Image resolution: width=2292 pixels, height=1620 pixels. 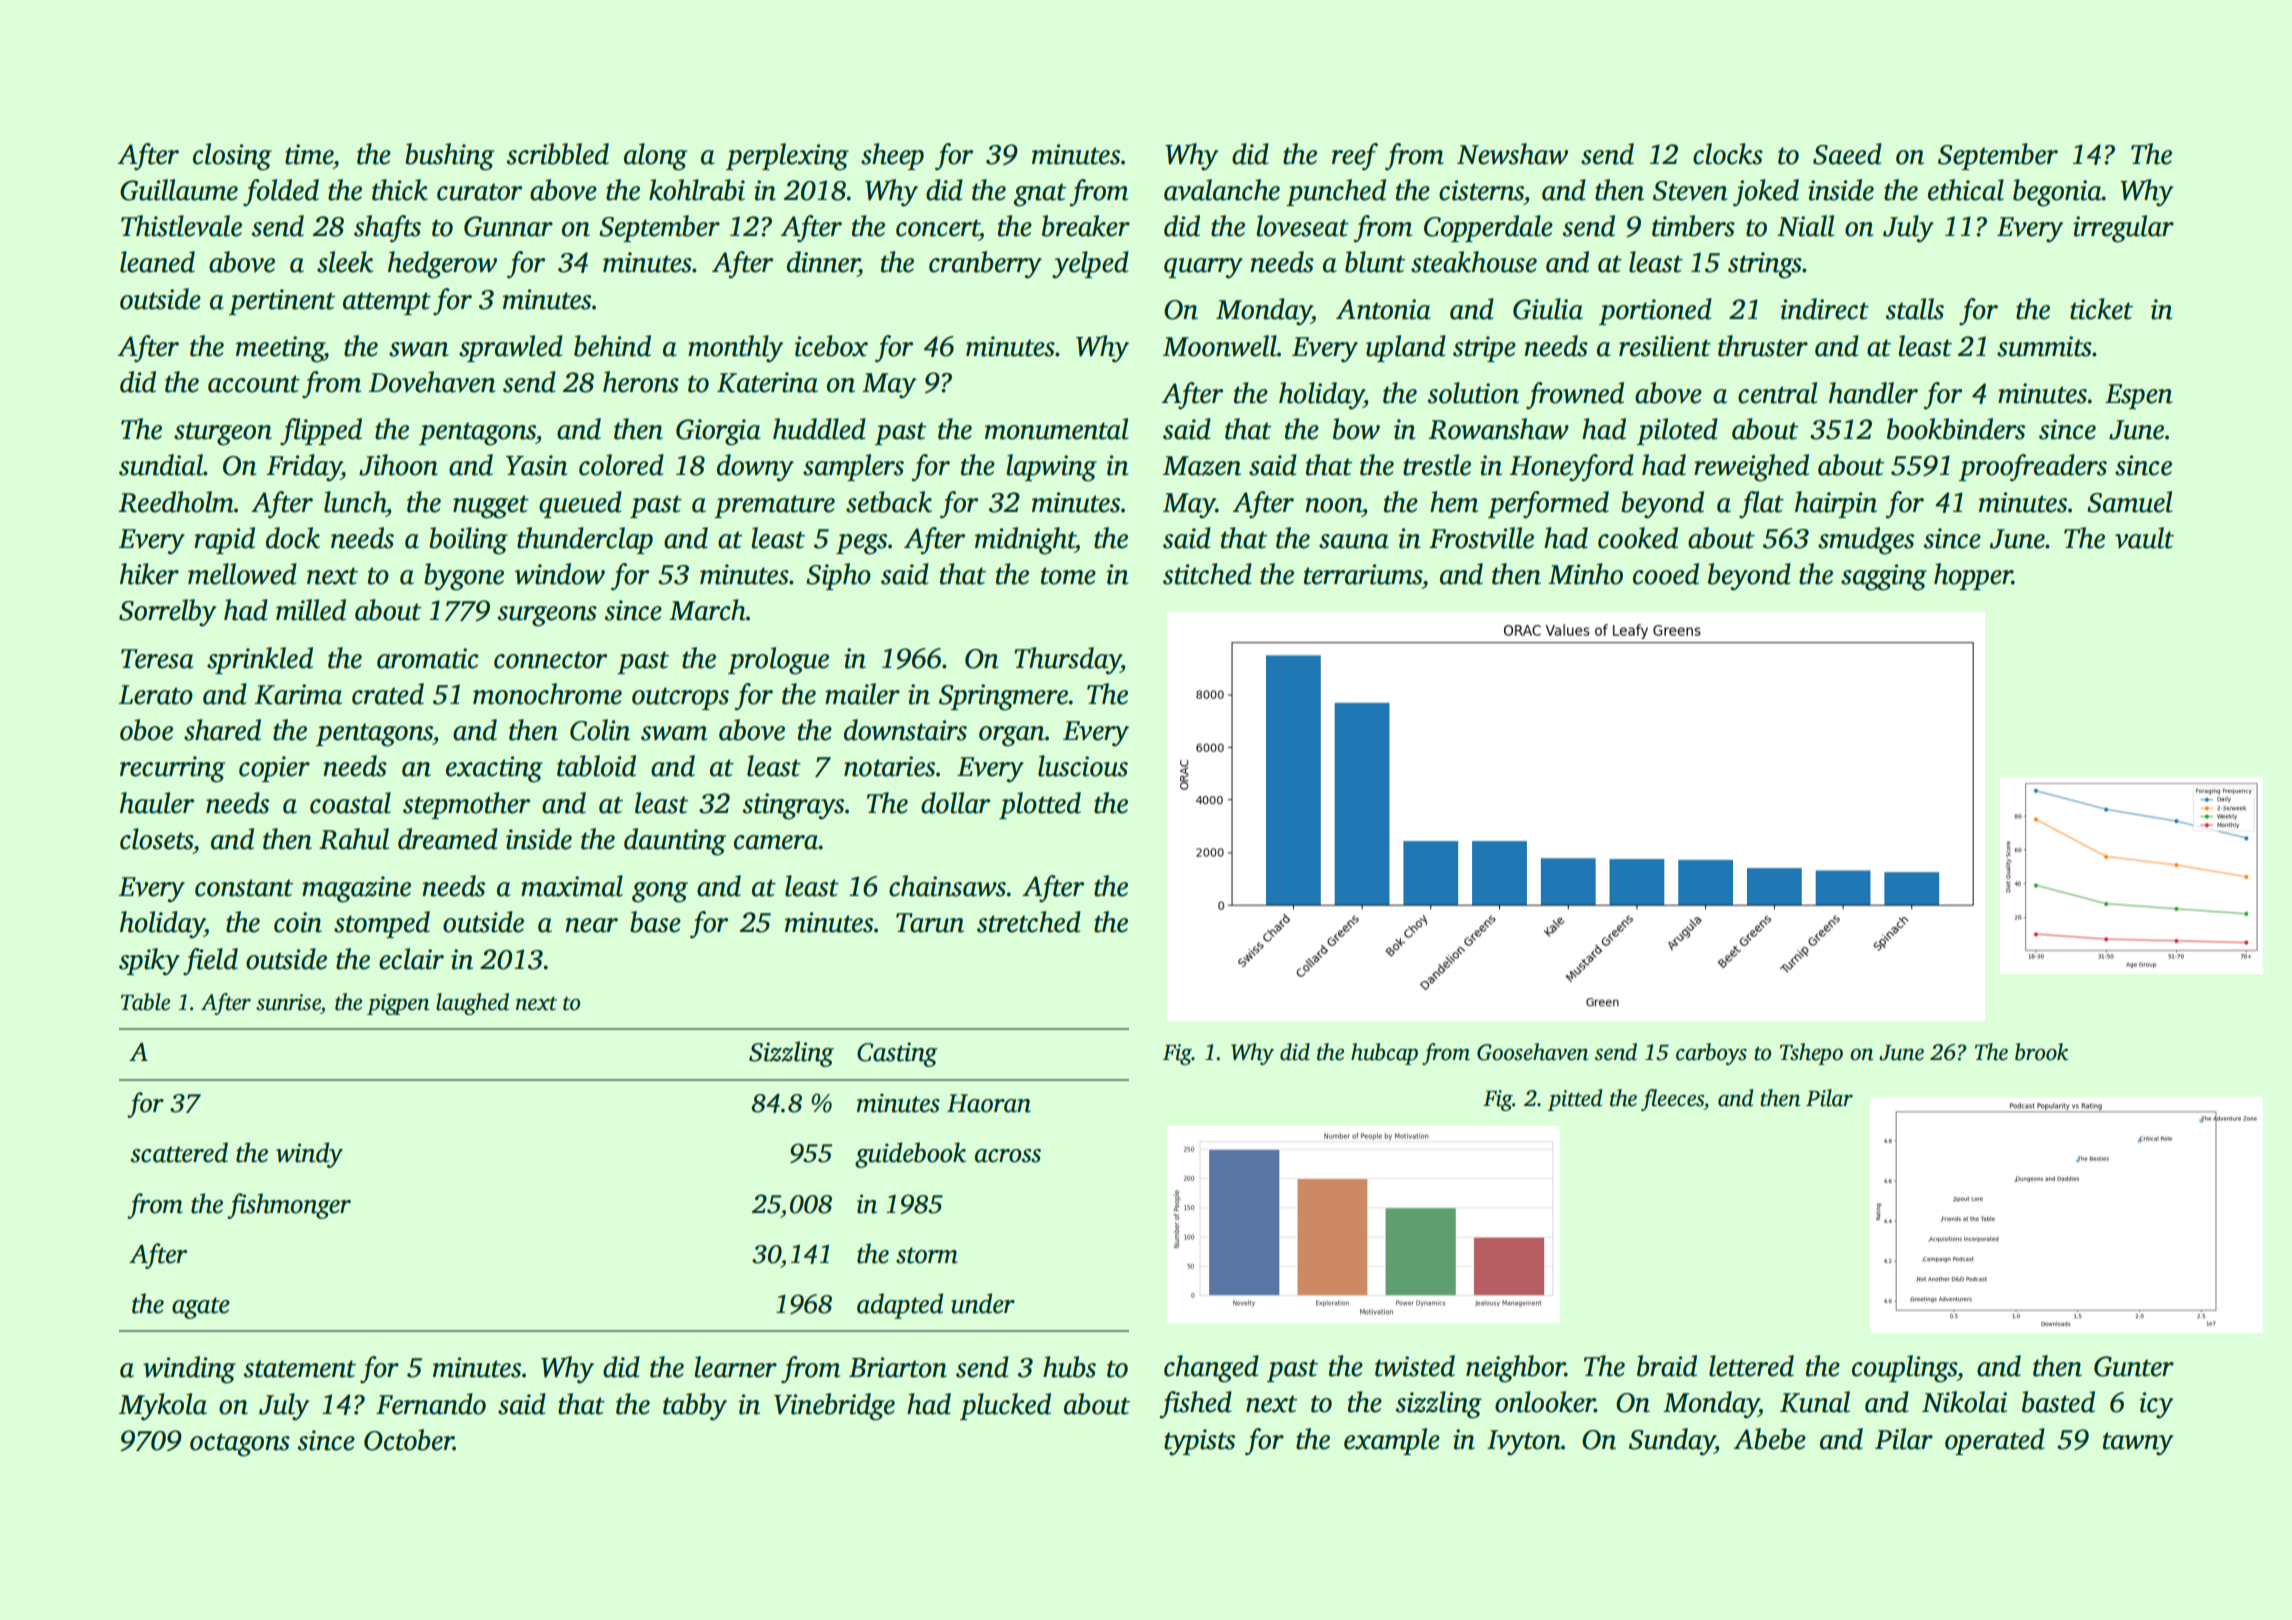 What do you see at coordinates (1512, 154) in the screenshot?
I see `Newshaw` at bounding box center [1512, 154].
